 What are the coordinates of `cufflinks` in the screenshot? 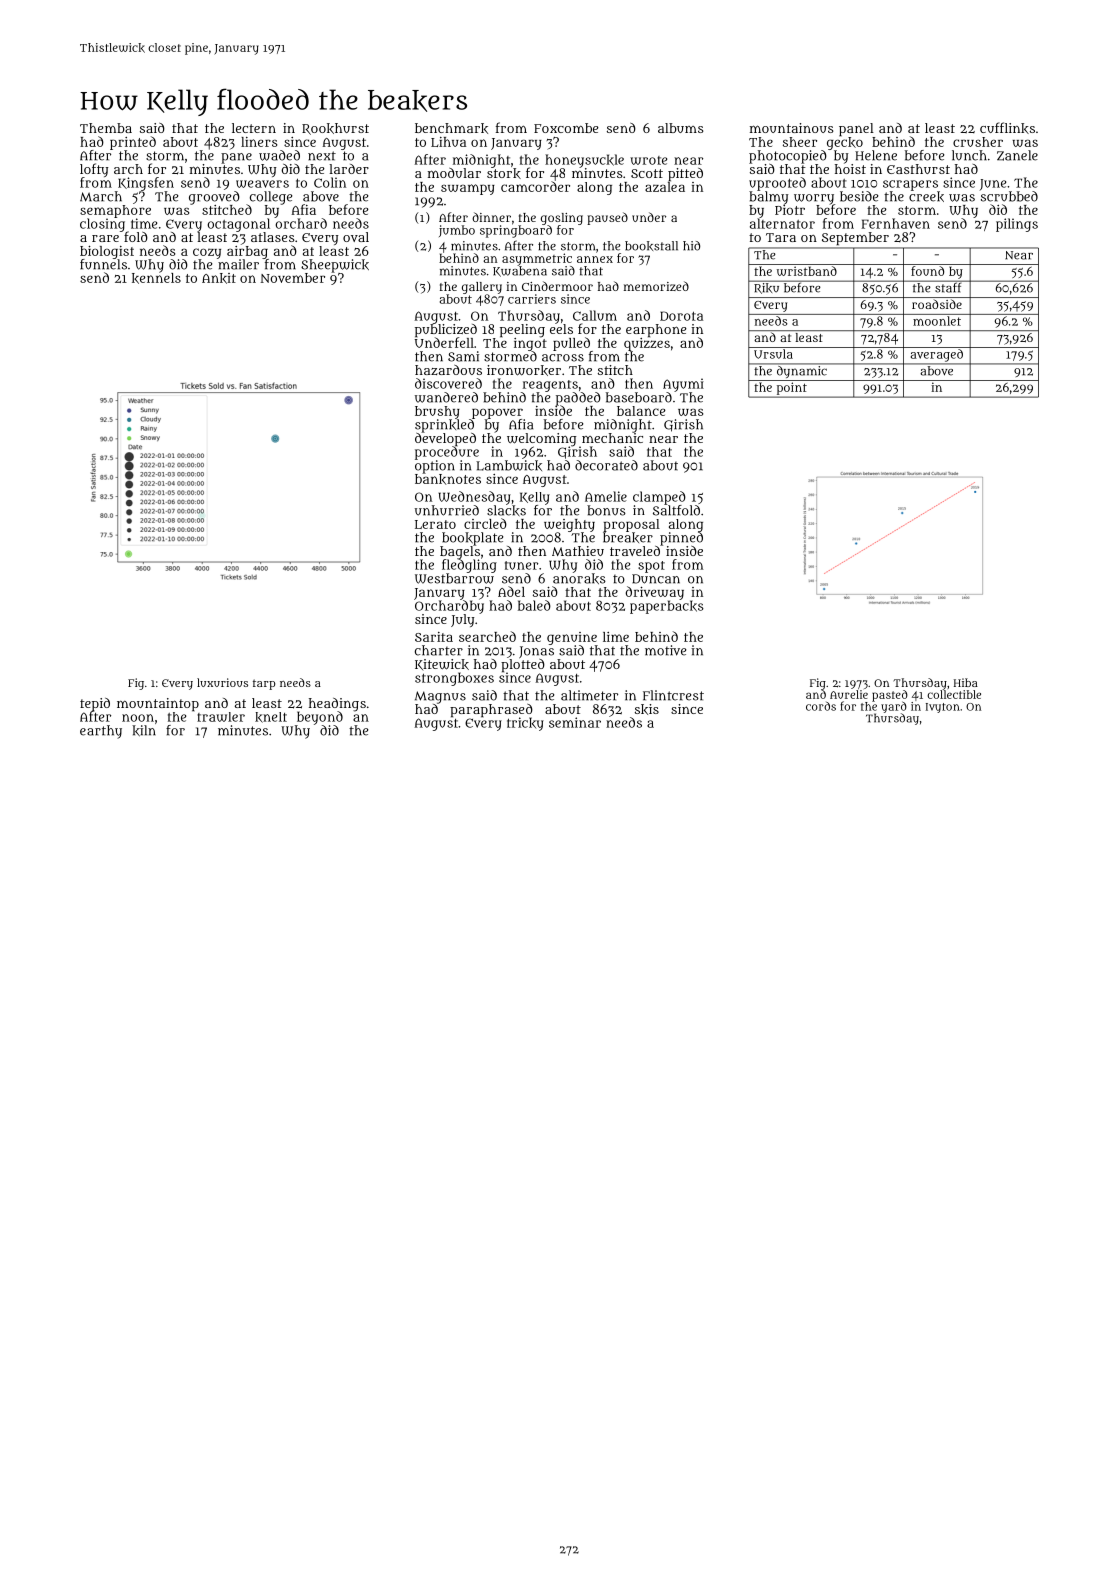 It's located at (1007, 128).
